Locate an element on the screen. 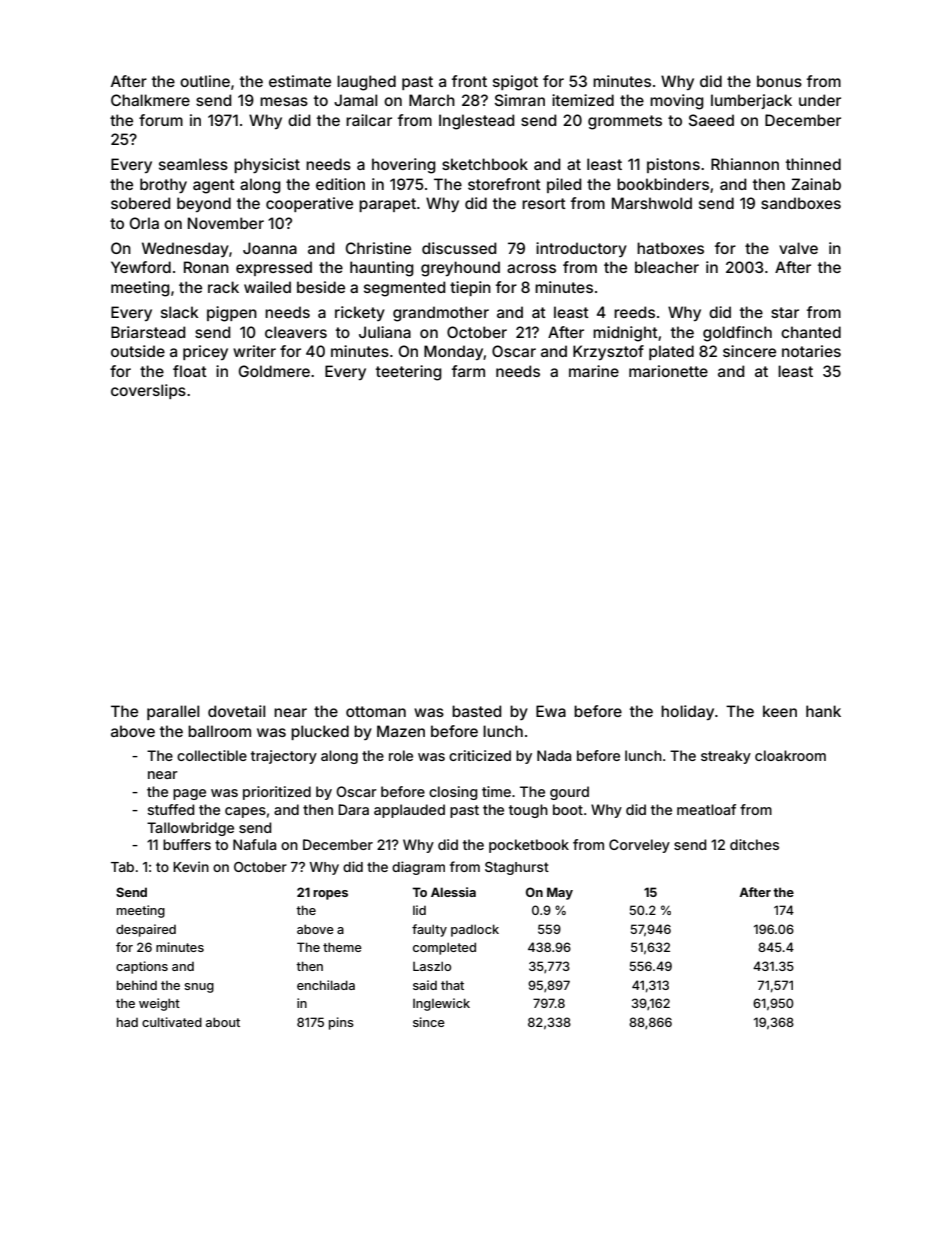  estimate is located at coordinates (300, 81).
